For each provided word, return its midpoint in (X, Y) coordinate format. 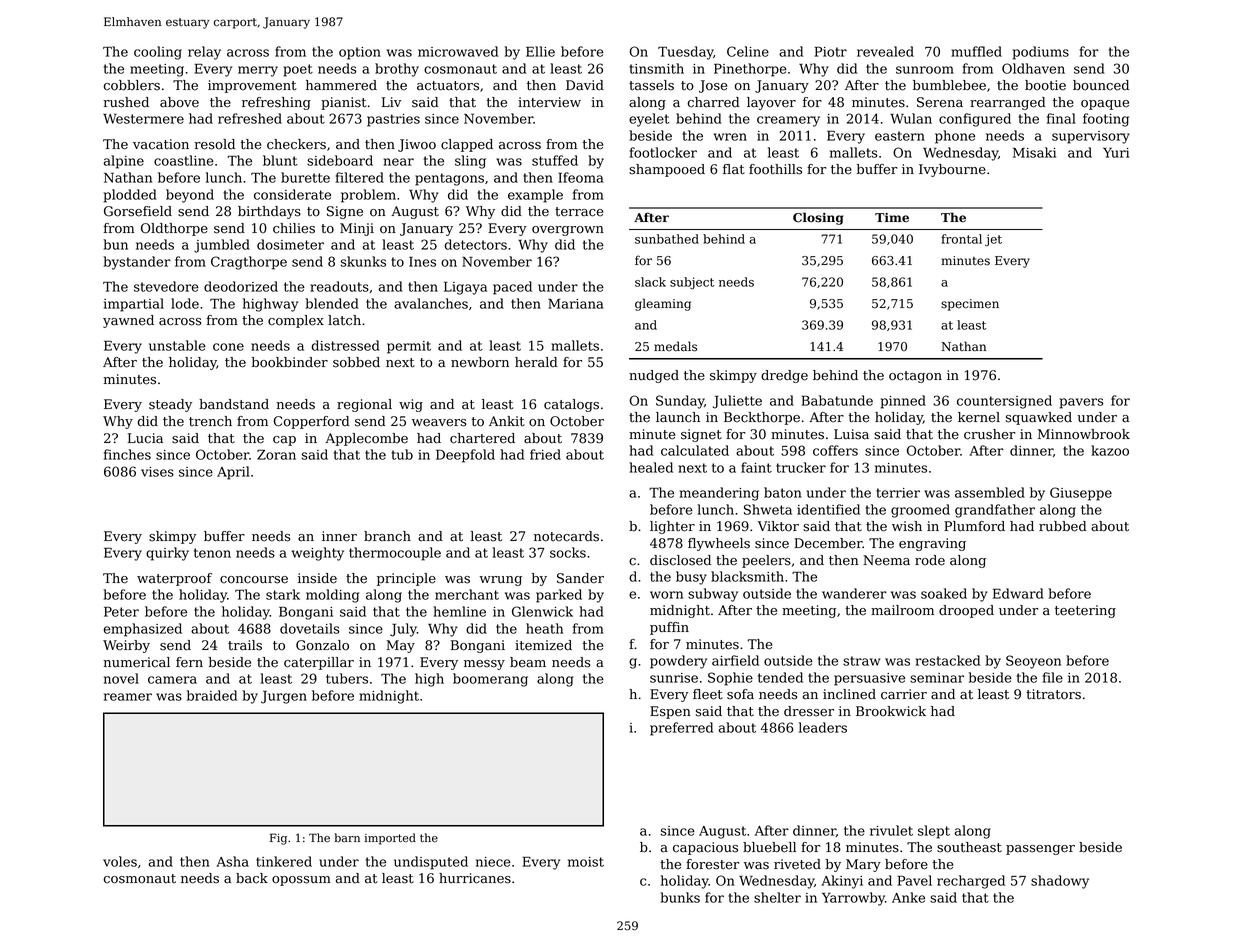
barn (347, 837)
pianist (344, 103)
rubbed (1063, 526)
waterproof (174, 579)
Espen (670, 712)
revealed (885, 51)
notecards (566, 536)
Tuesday (685, 53)
